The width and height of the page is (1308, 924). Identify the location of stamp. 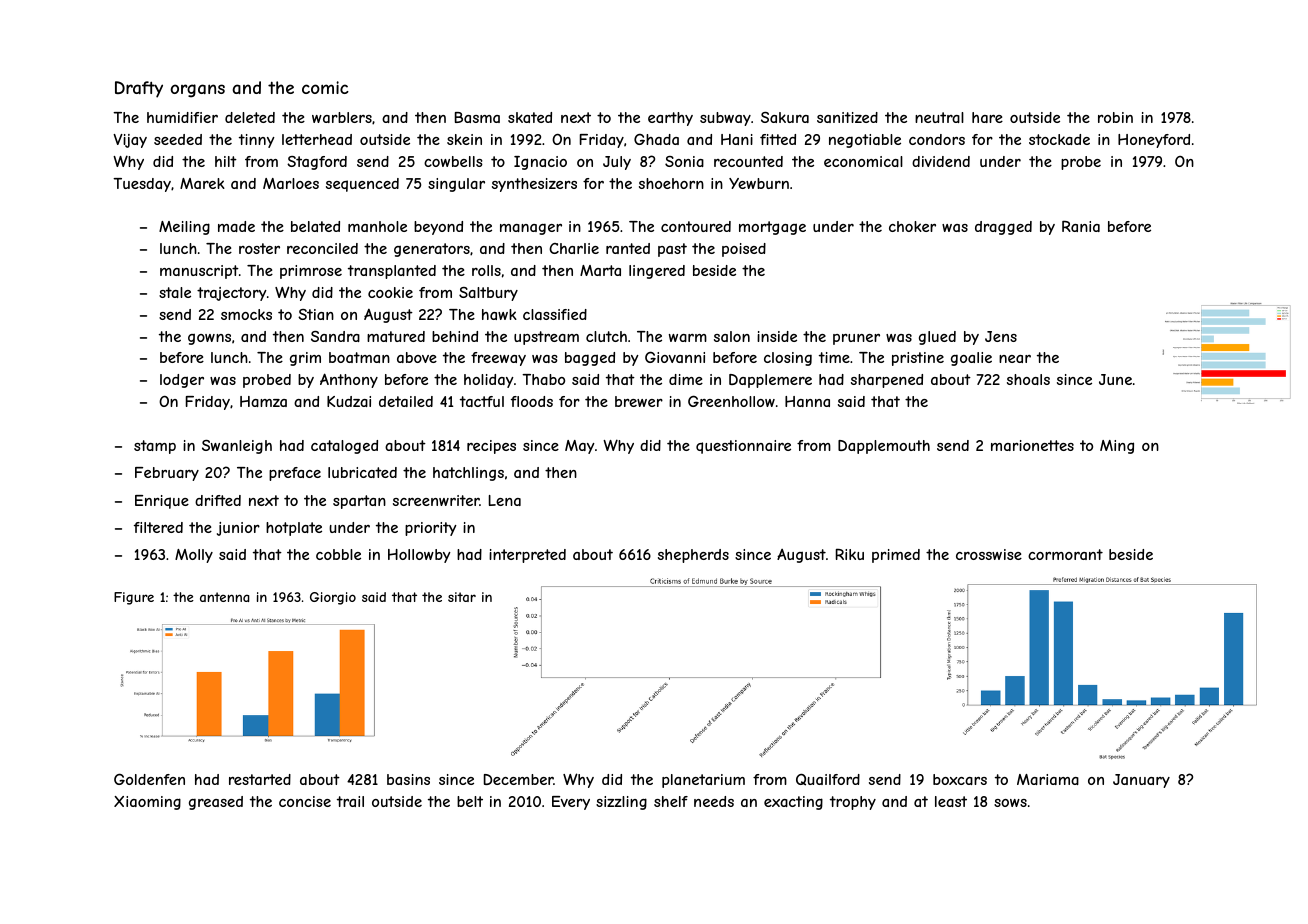
(155, 447).
